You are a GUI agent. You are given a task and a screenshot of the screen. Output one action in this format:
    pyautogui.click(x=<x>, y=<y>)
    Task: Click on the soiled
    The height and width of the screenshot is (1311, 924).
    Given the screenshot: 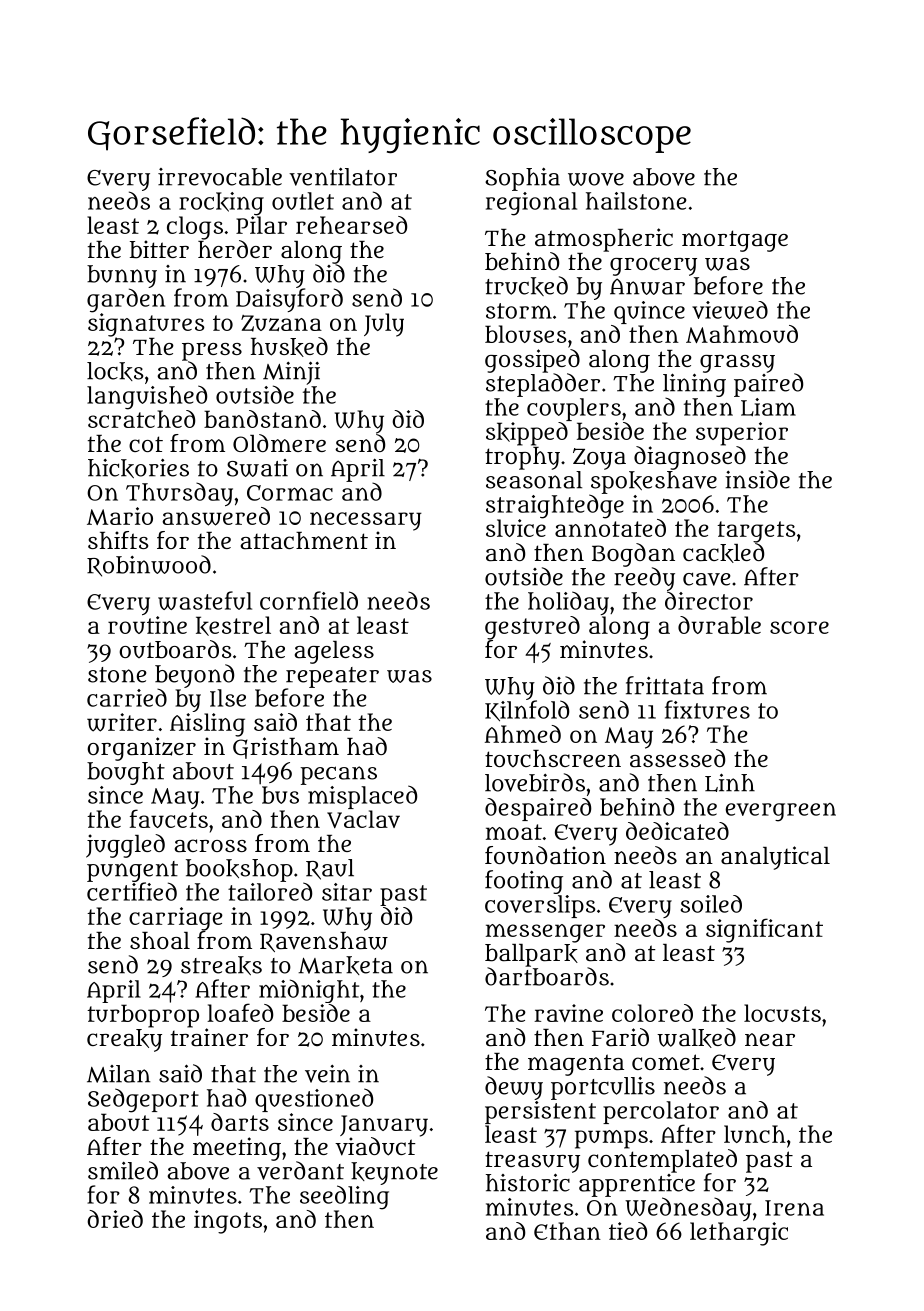 What is the action you would take?
    pyautogui.click(x=711, y=904)
